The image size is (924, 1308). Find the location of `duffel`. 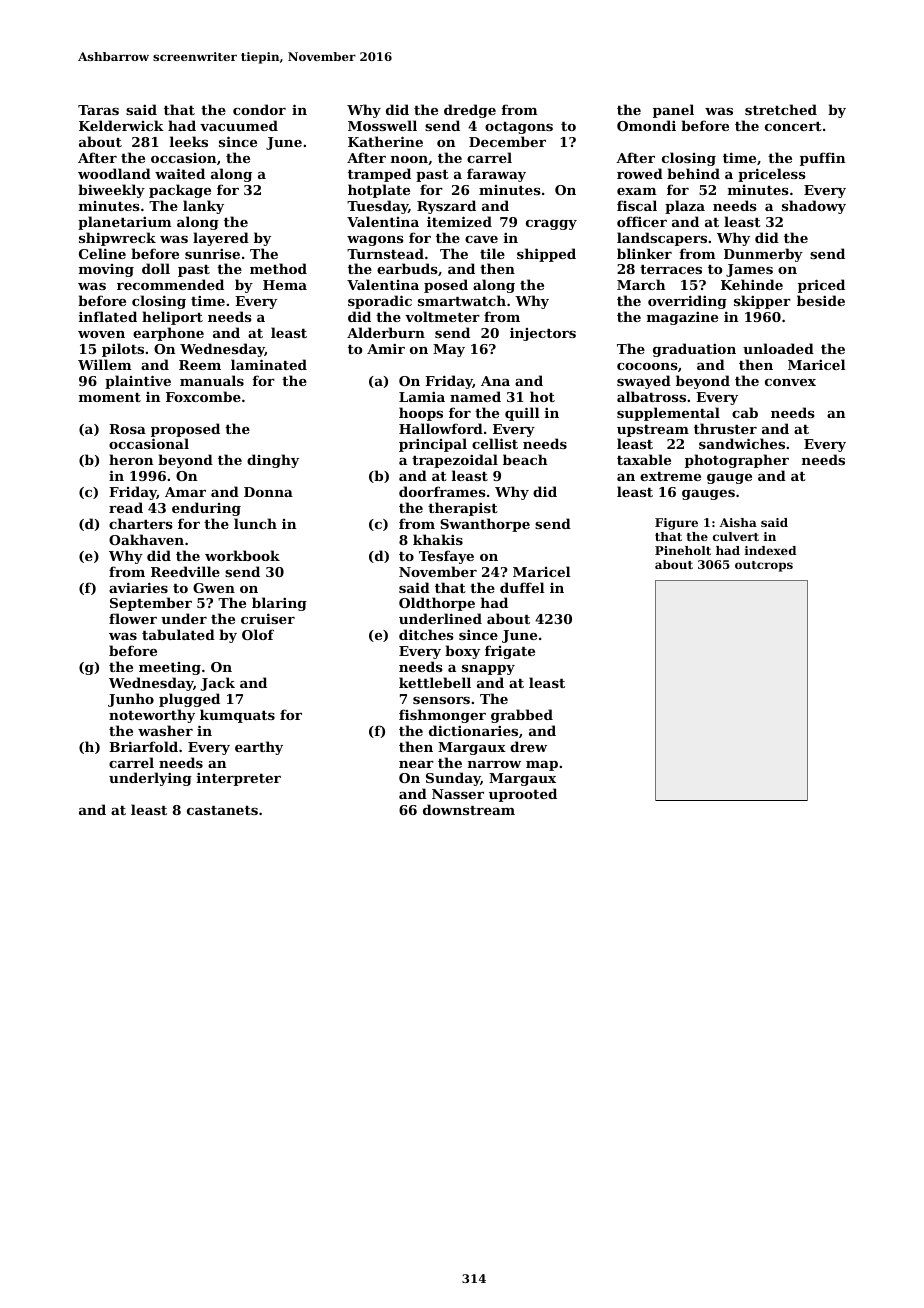

duffel is located at coordinates (522, 587).
